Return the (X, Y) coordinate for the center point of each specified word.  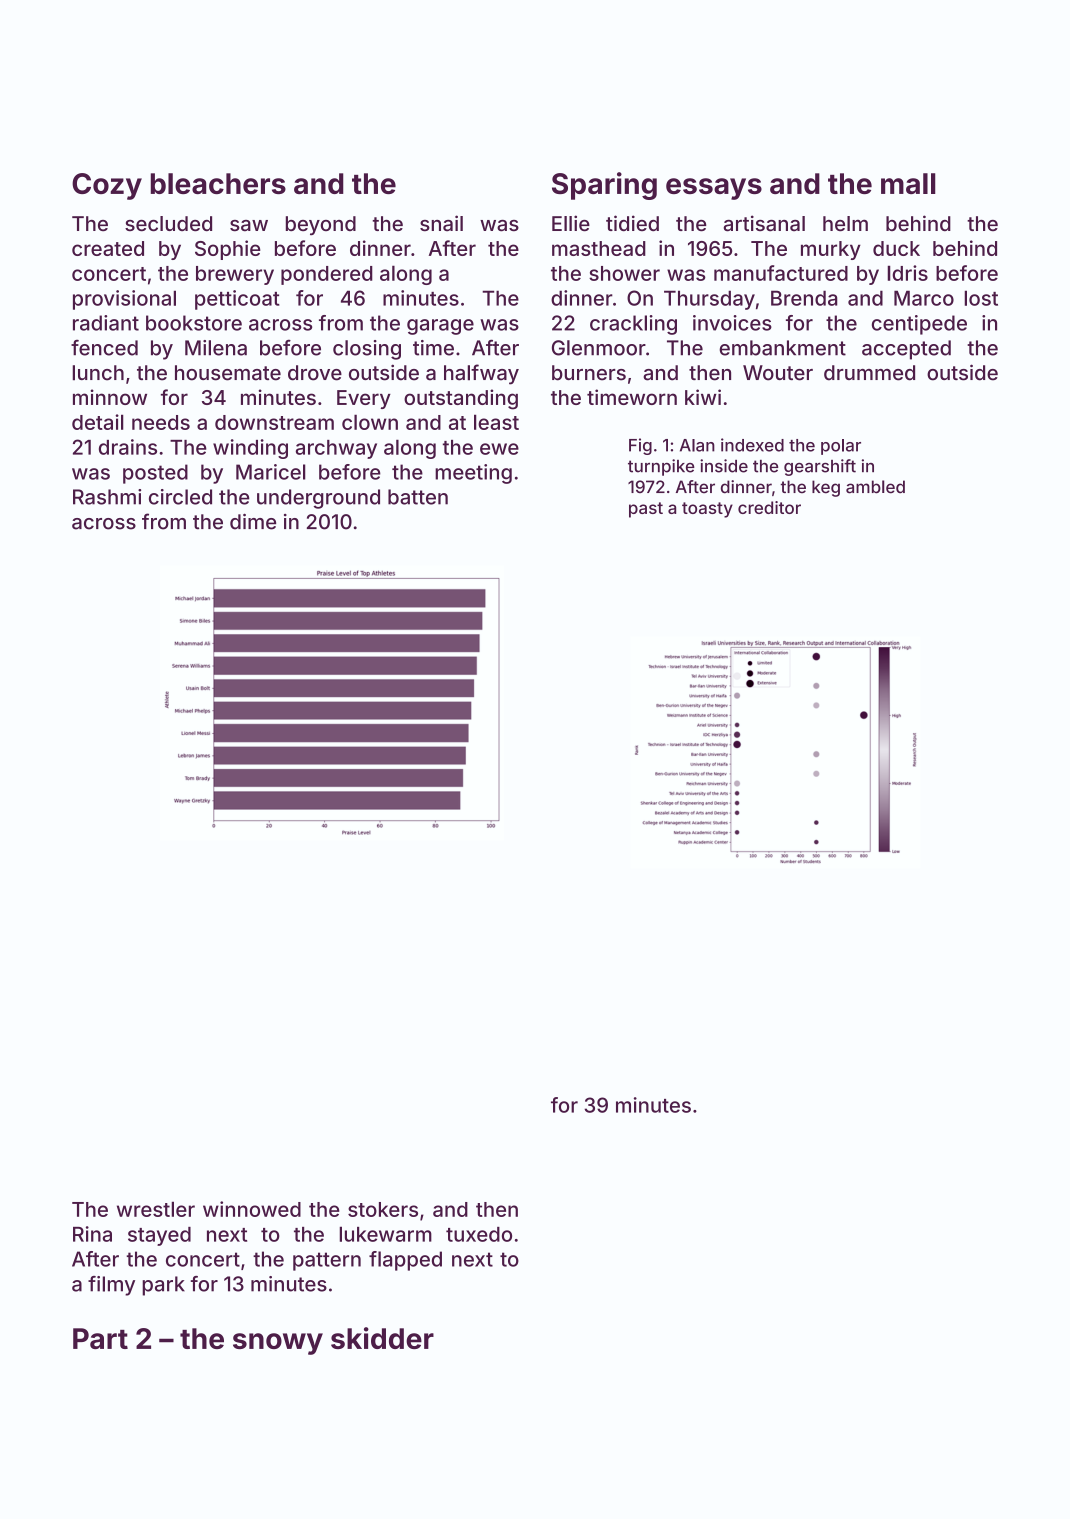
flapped (405, 1261)
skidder (382, 1338)
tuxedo (479, 1234)
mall (908, 183)
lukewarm (385, 1234)
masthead (599, 248)
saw (249, 226)
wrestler (156, 1209)
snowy (278, 1344)
